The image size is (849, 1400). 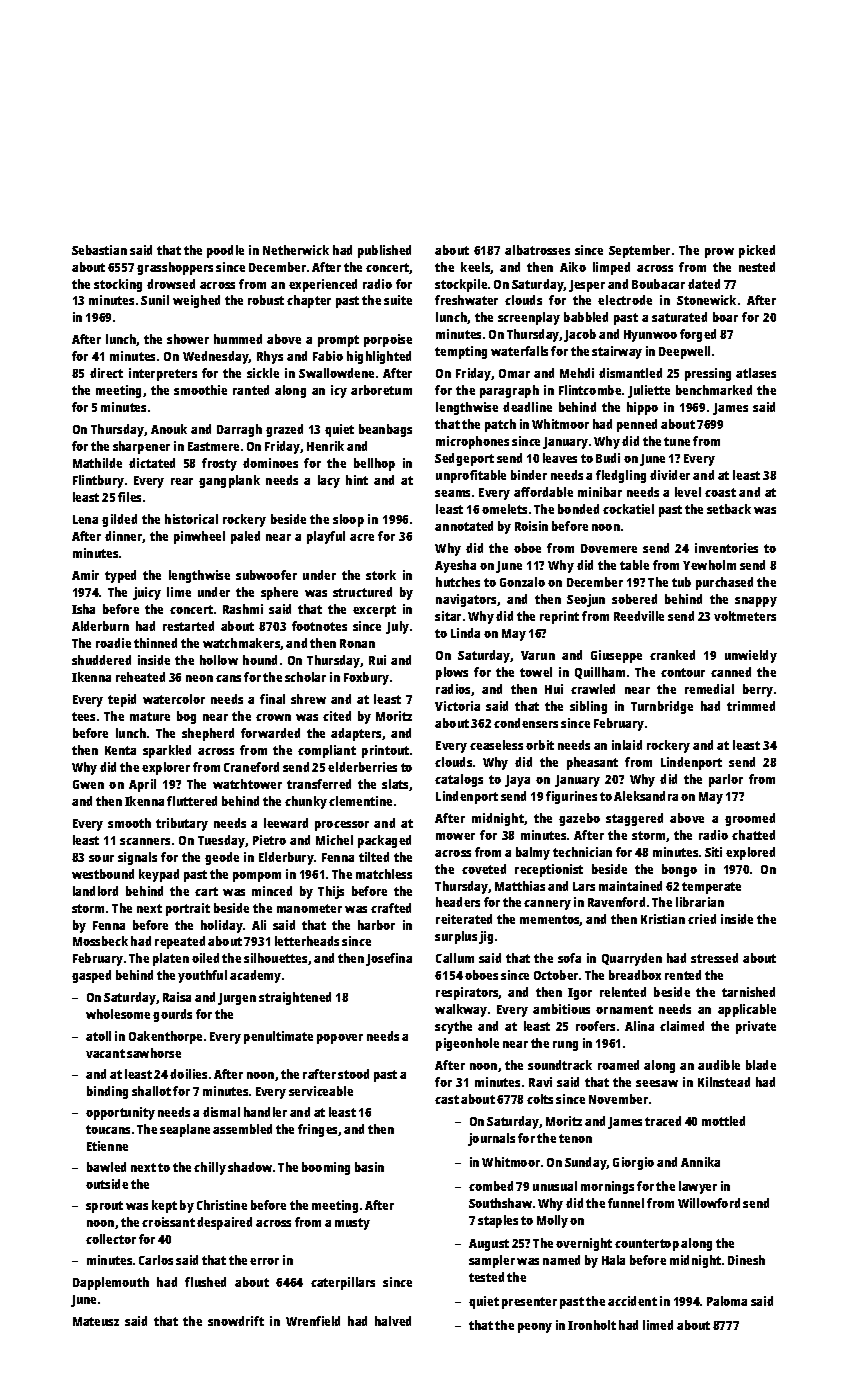 What do you see at coordinates (727, 1301) in the document?
I see `Paloma` at bounding box center [727, 1301].
